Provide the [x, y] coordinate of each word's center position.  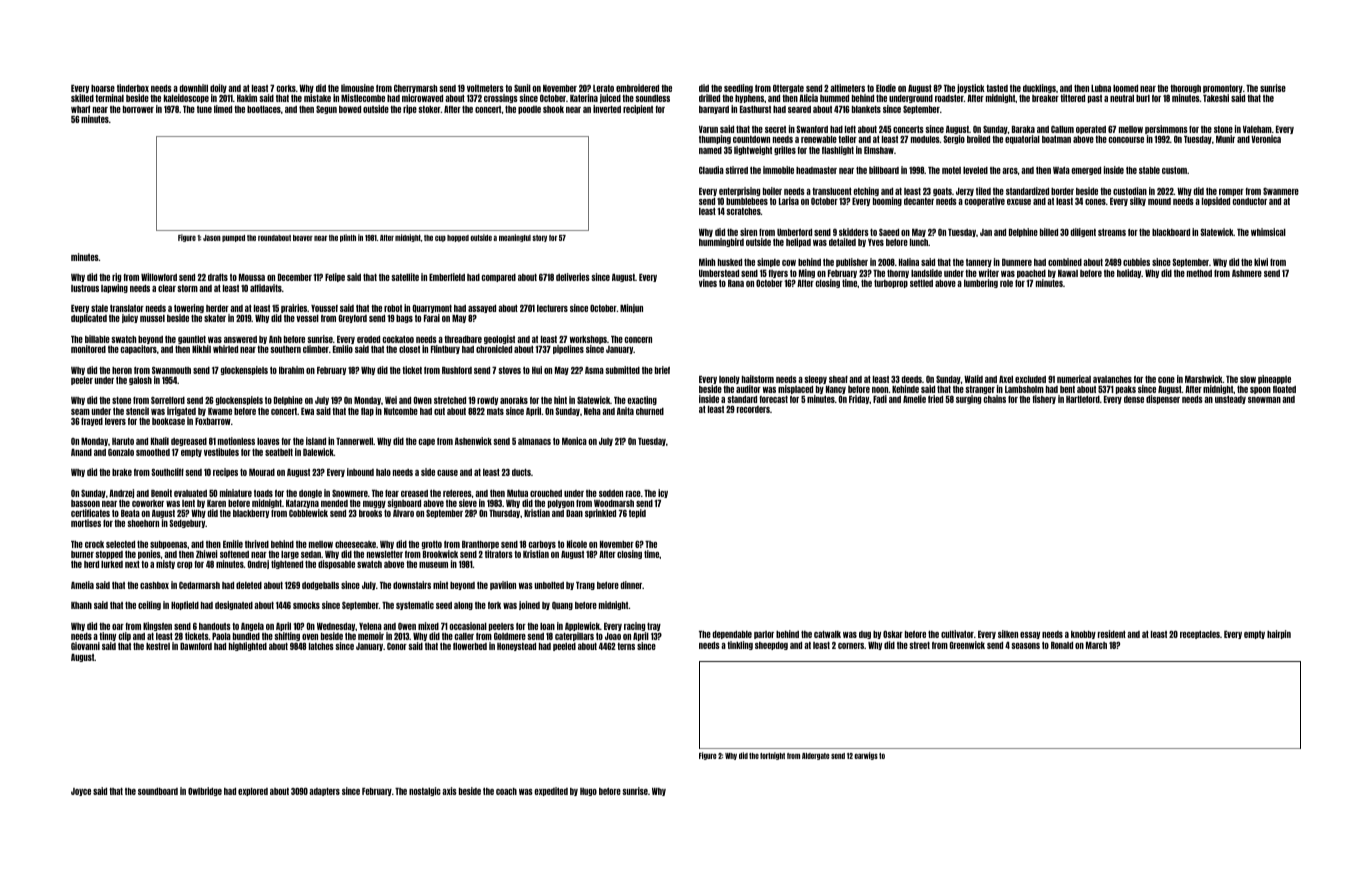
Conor [397, 646]
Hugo [588, 792]
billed [1049, 232]
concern [638, 340]
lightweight [753, 150]
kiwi [1261, 262]
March [1096, 645]
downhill [194, 88]
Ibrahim [291, 370]
